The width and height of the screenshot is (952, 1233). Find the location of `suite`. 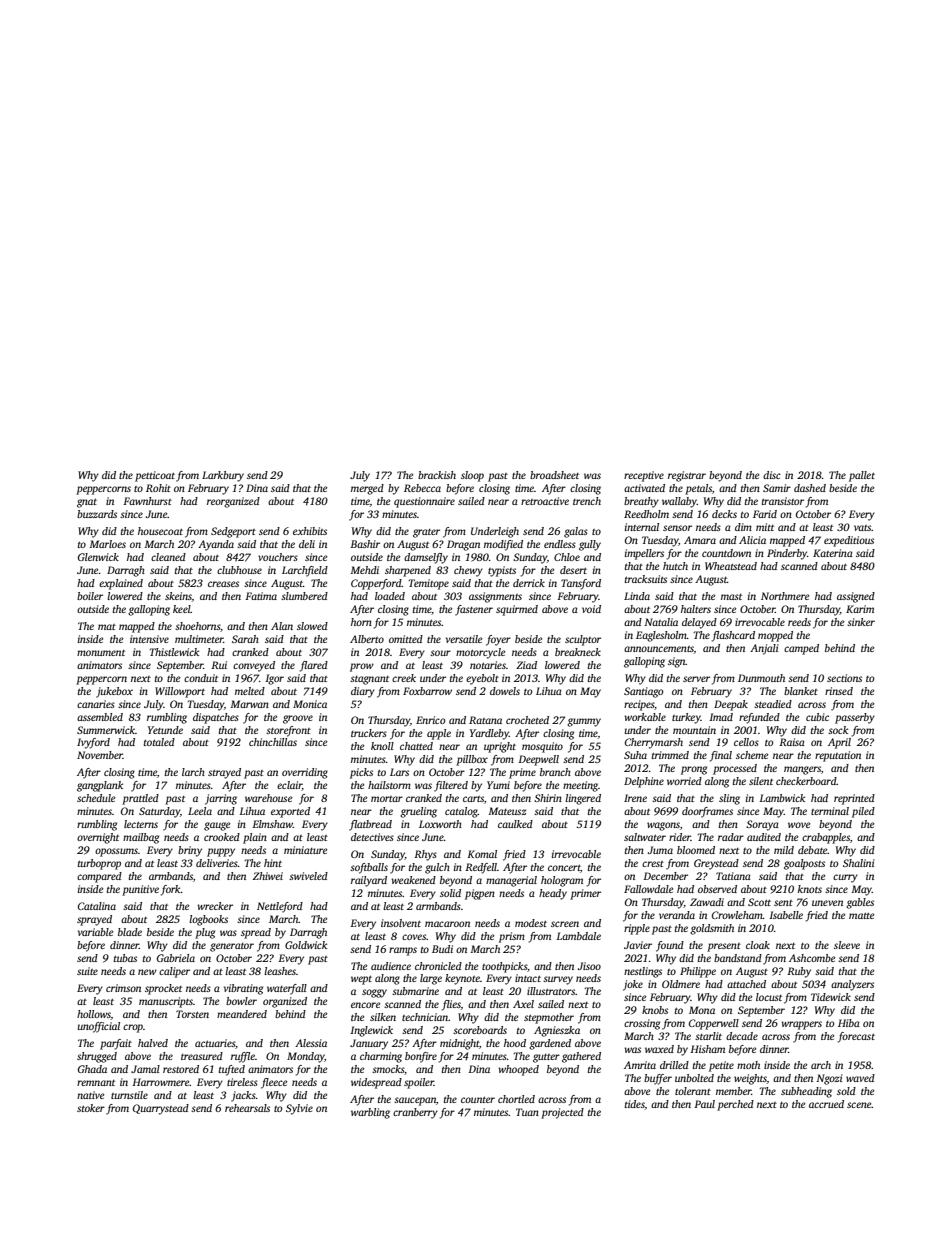

suite is located at coordinates (87, 971).
